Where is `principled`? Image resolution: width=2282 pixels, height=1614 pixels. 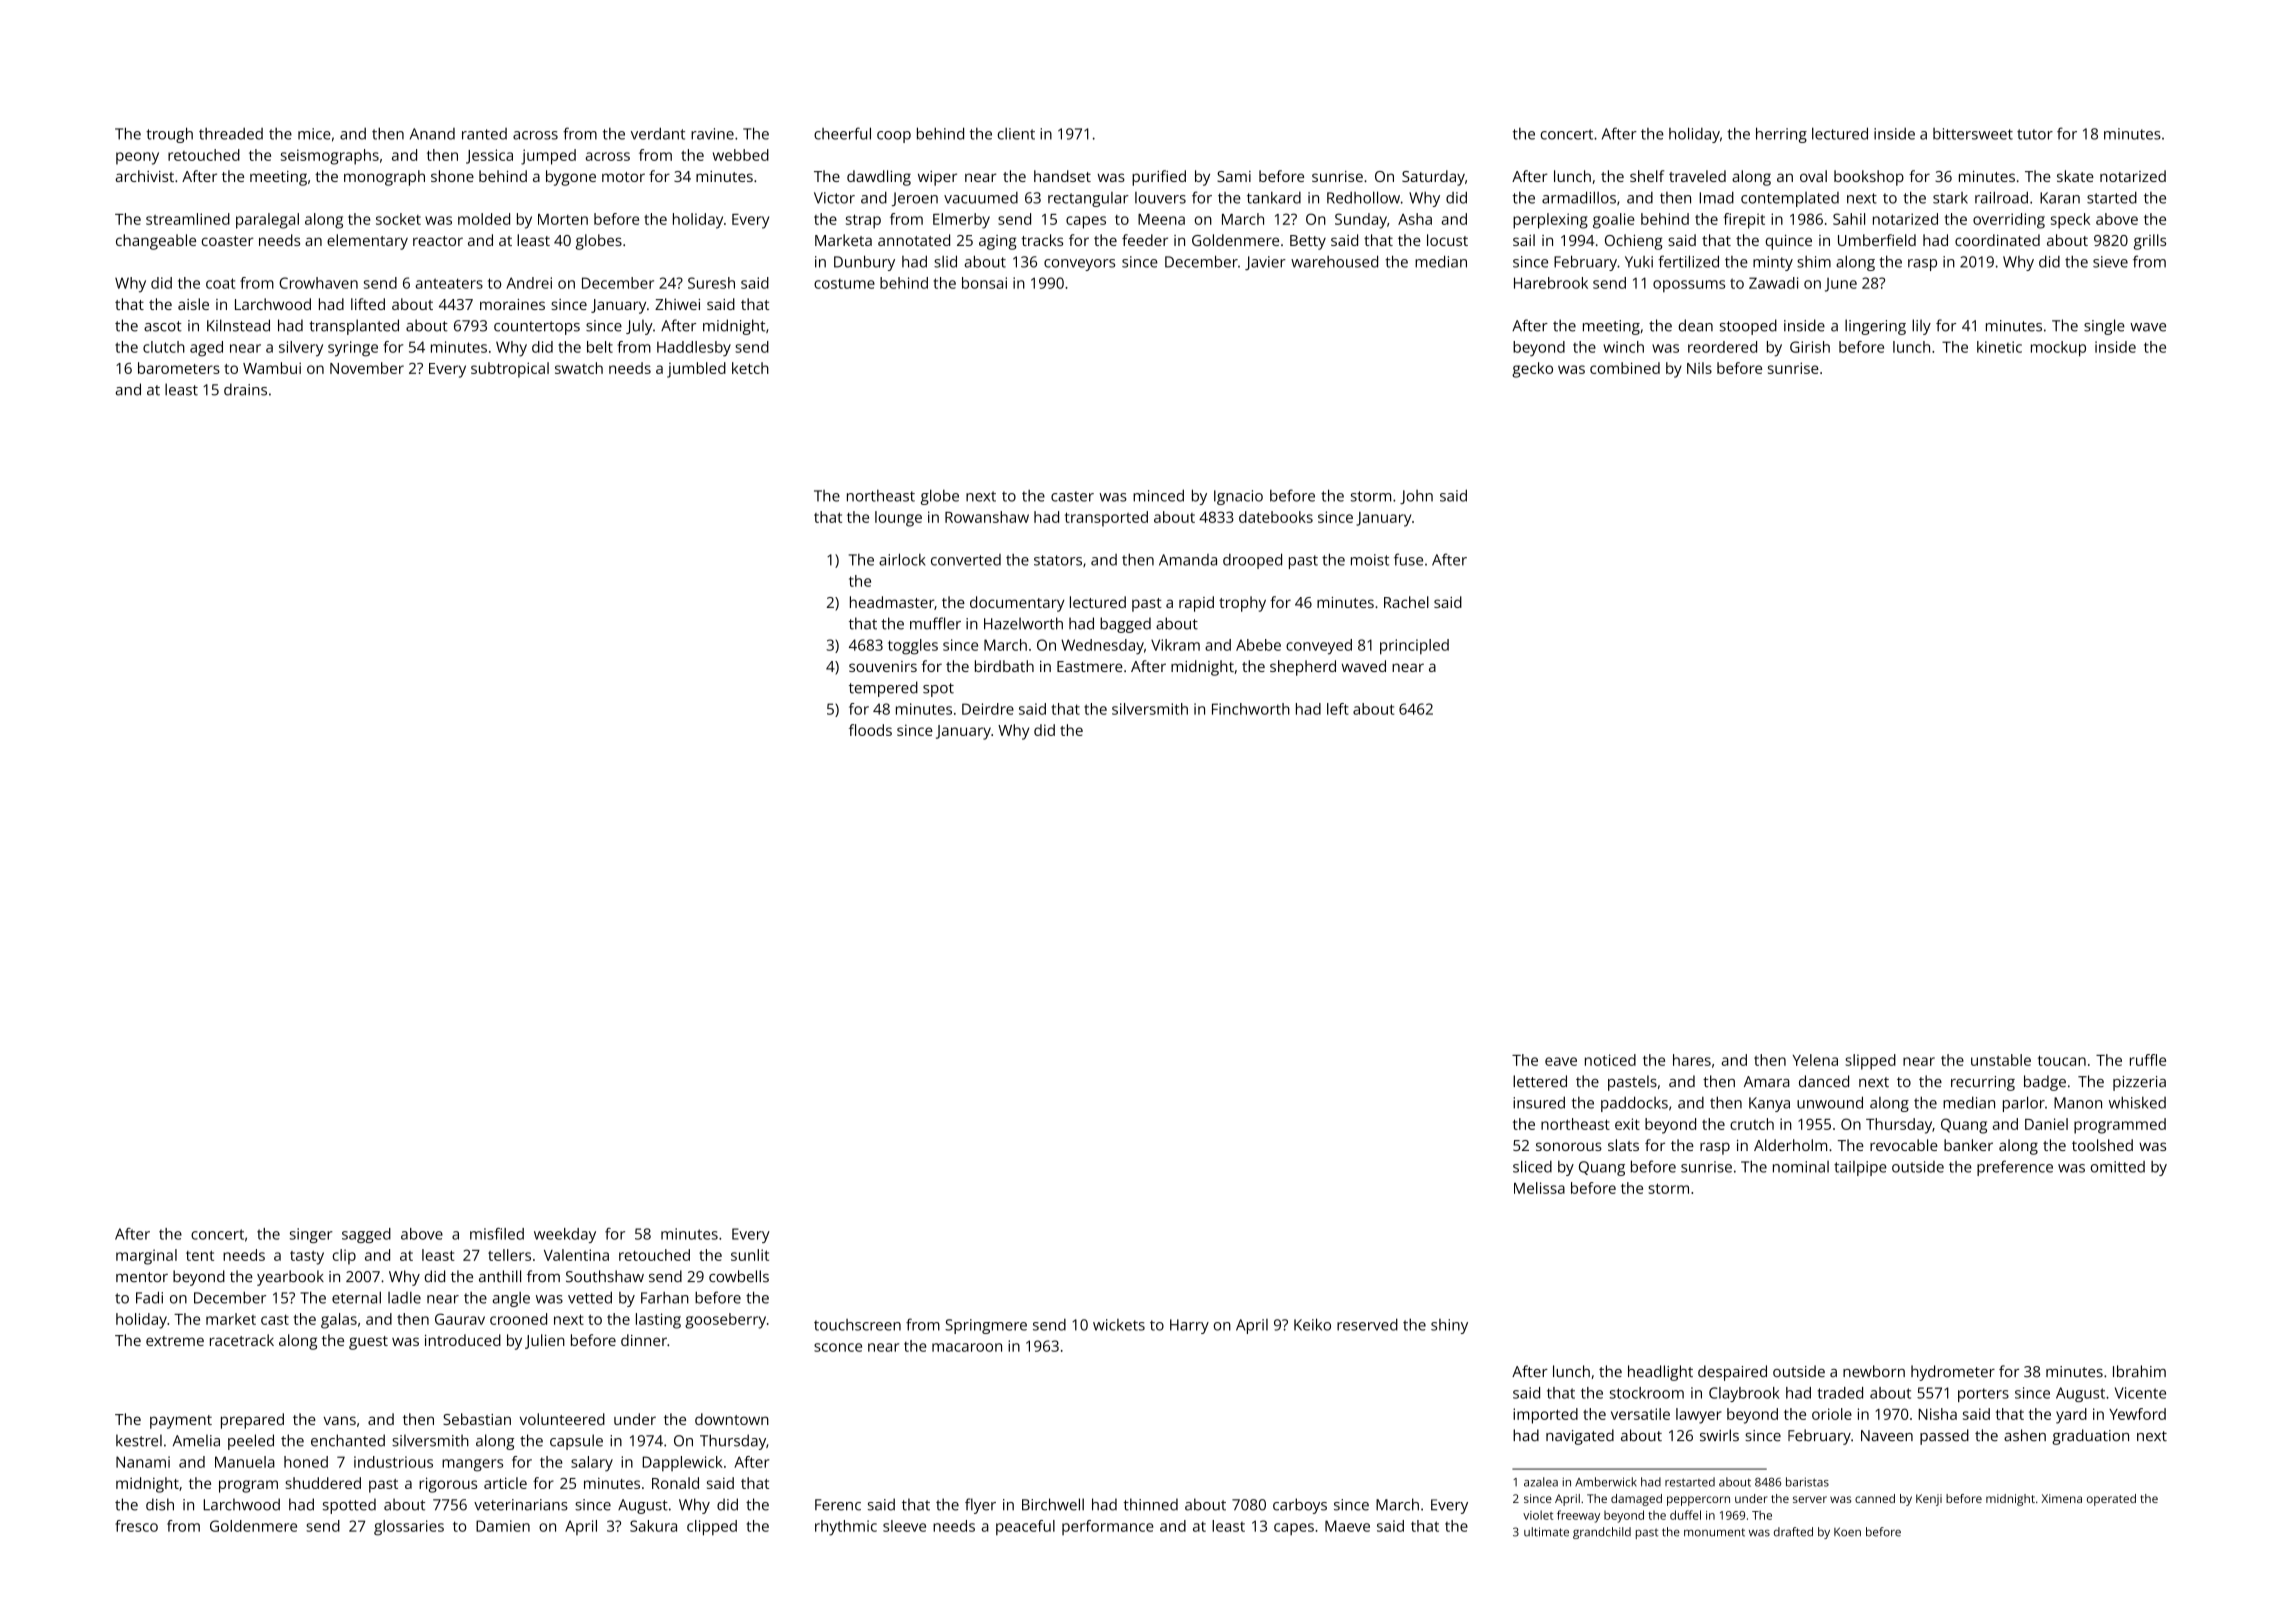 principled is located at coordinates (1414, 647).
